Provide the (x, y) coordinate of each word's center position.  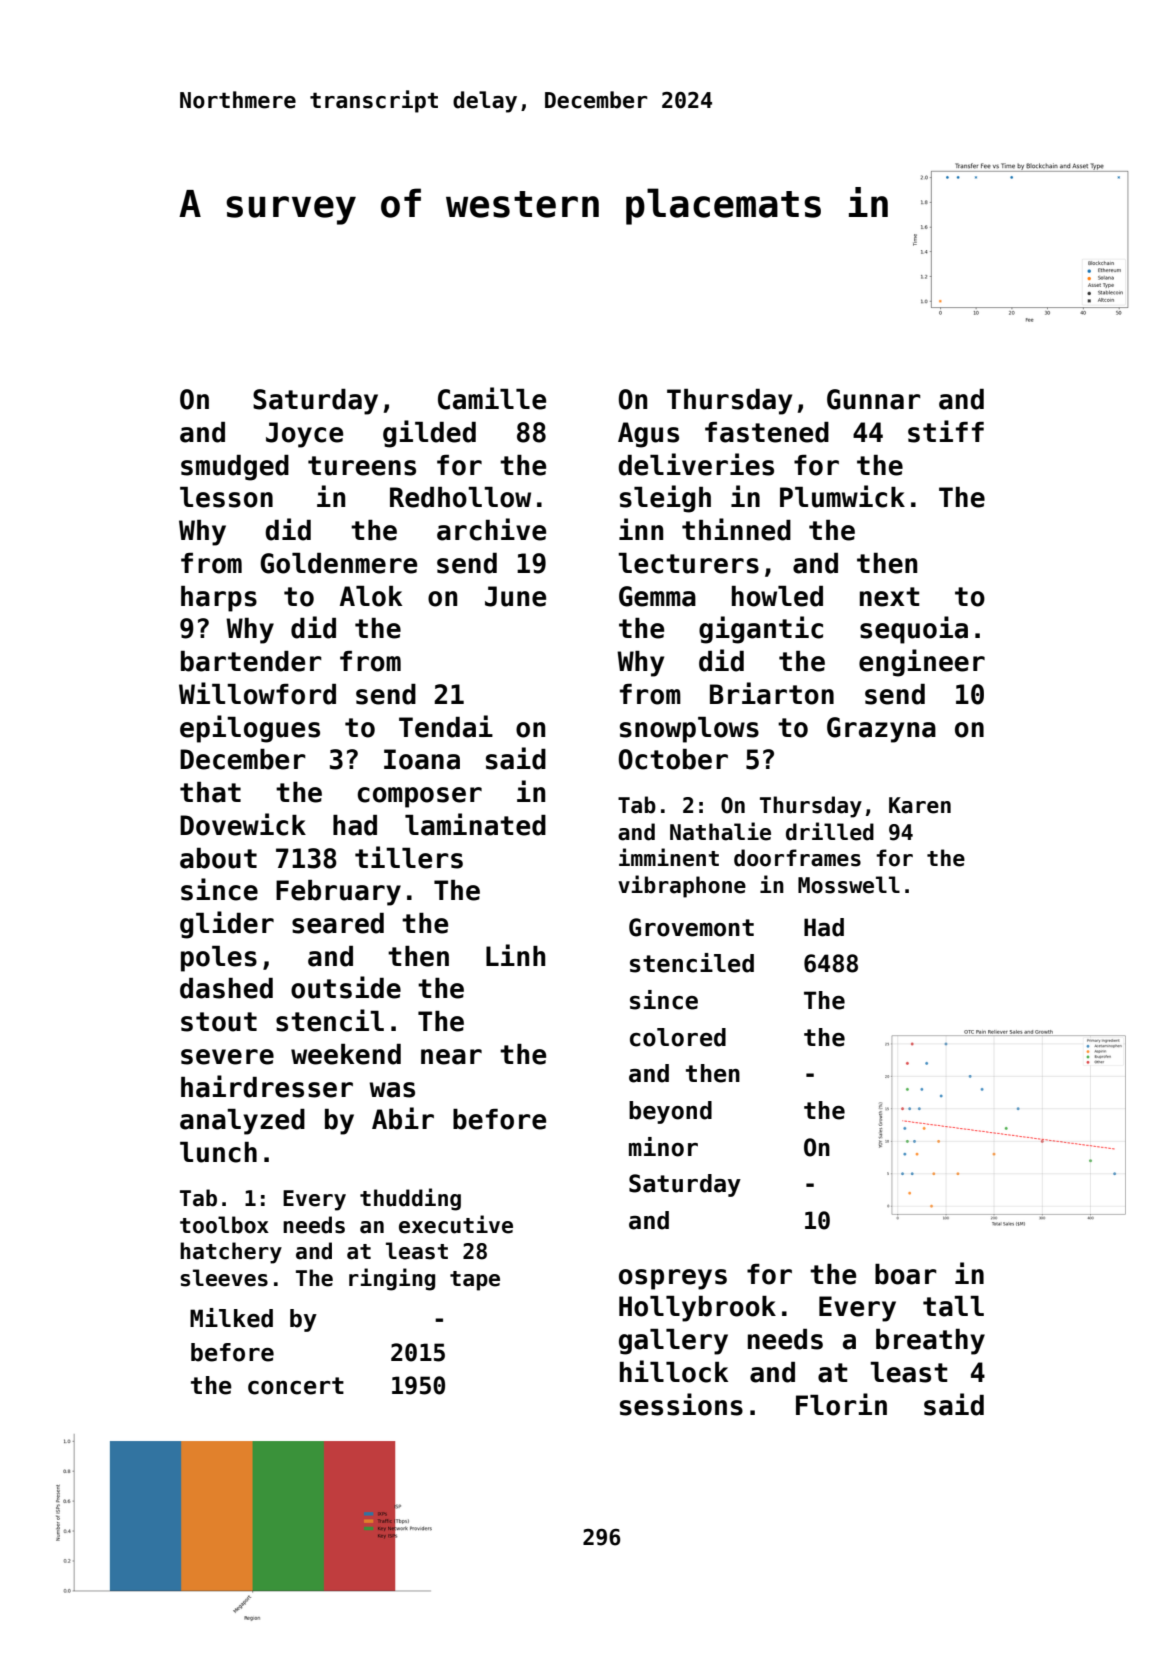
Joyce (304, 435)
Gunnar (874, 399)
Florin (841, 1404)
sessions (681, 1404)
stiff (946, 431)
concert (296, 1386)
